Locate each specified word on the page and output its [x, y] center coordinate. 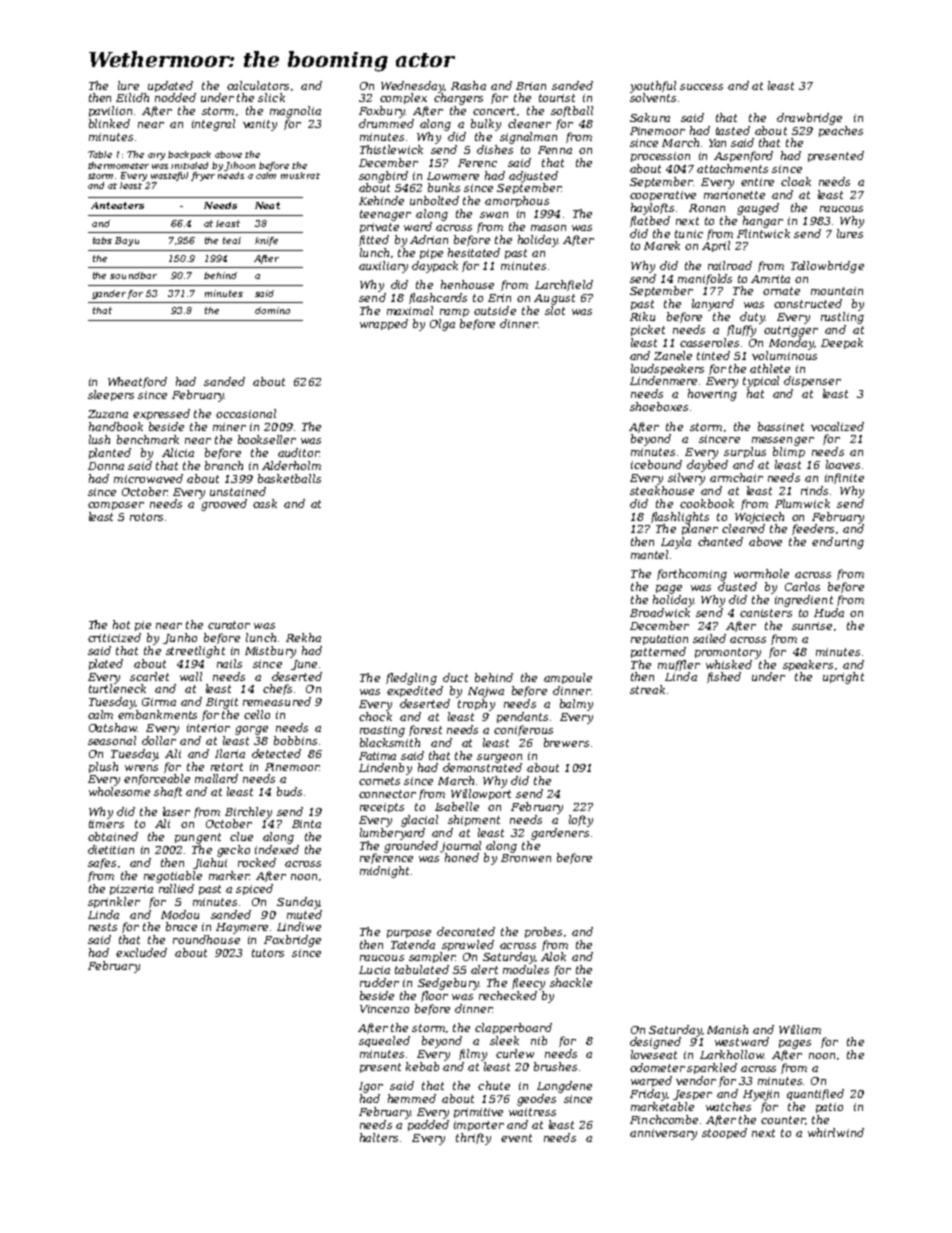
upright [843, 678]
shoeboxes [659, 406]
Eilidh [132, 97]
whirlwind [836, 1132]
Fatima [377, 756]
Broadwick [660, 612]
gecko [233, 851]
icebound [656, 464]
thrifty [473, 1139]
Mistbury [270, 652]
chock [375, 716]
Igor [371, 1087]
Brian [531, 86]
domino [272, 310]
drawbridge [809, 119]
